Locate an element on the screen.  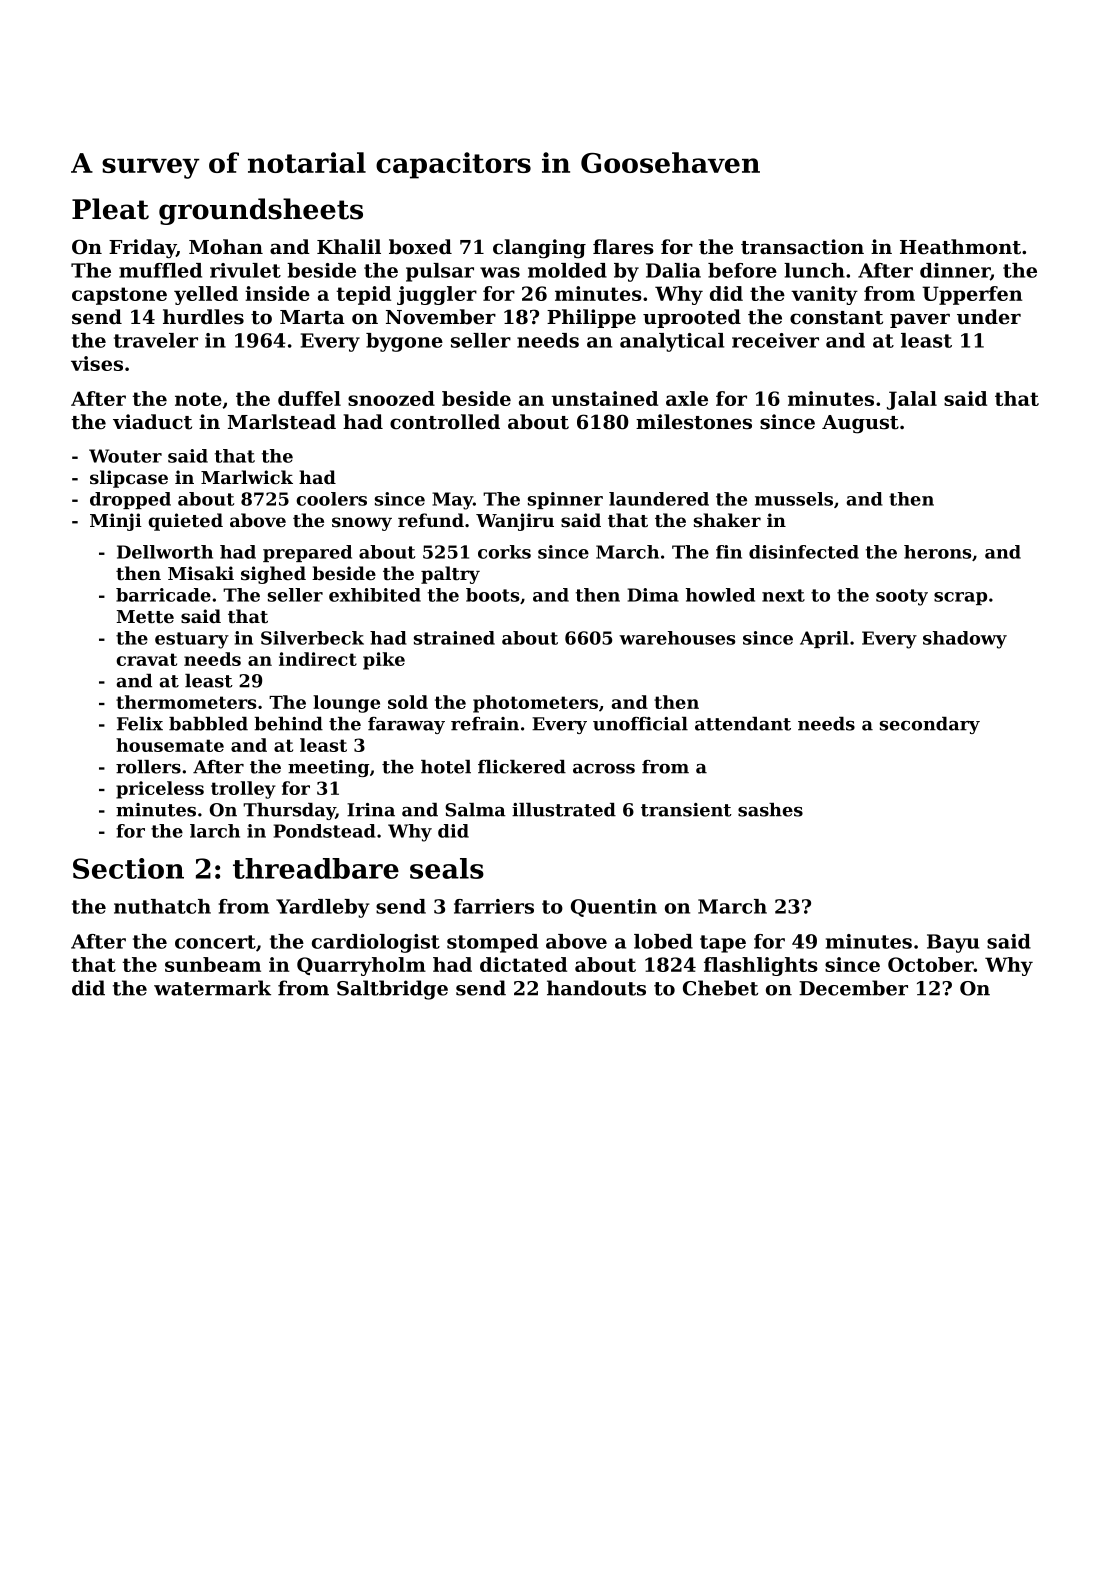
vises is located at coordinates (97, 363).
